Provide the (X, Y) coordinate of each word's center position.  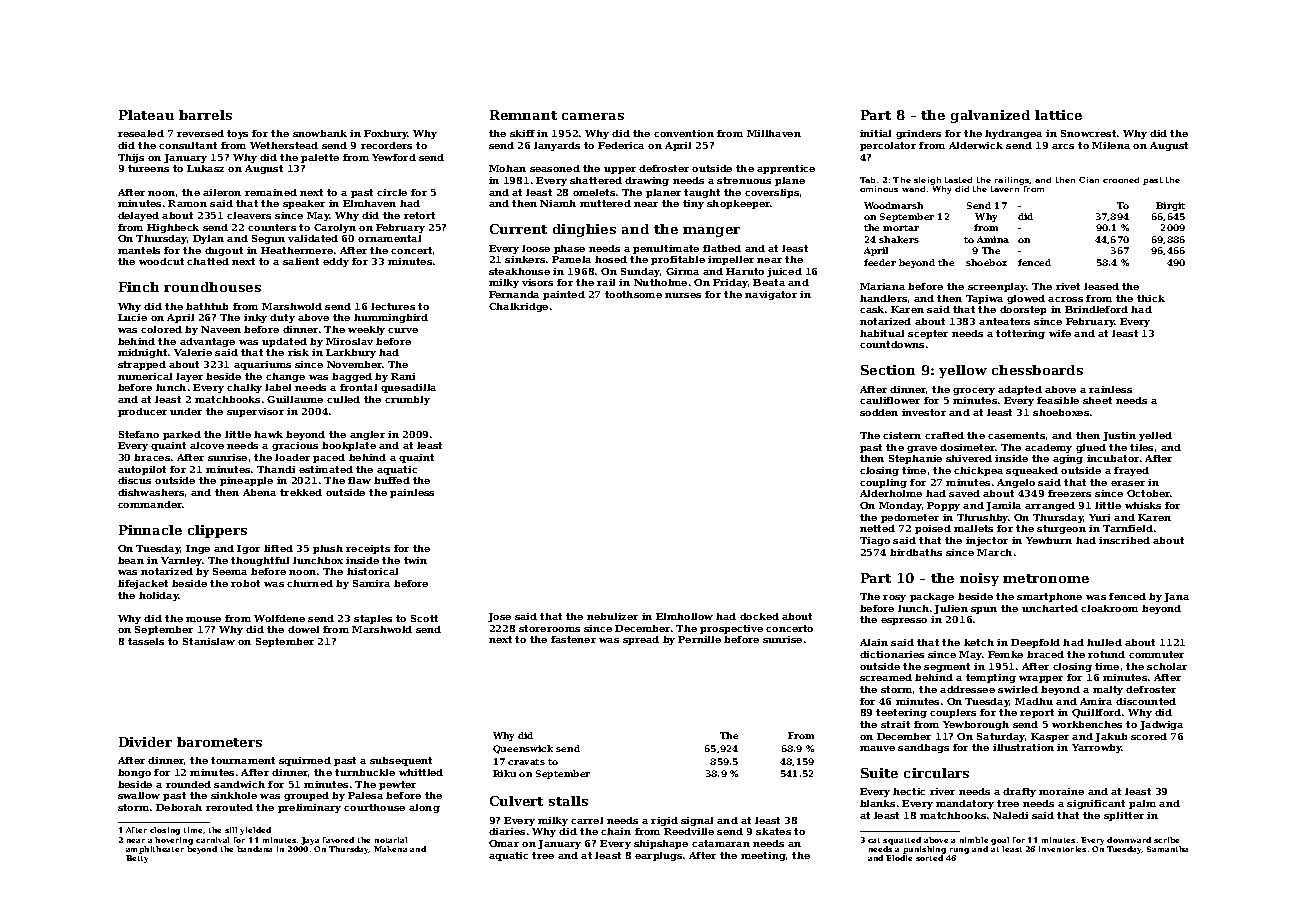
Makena (390, 849)
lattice (1058, 115)
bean (131, 560)
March (994, 552)
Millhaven (774, 133)
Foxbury (386, 134)
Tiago (875, 541)
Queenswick (523, 749)
